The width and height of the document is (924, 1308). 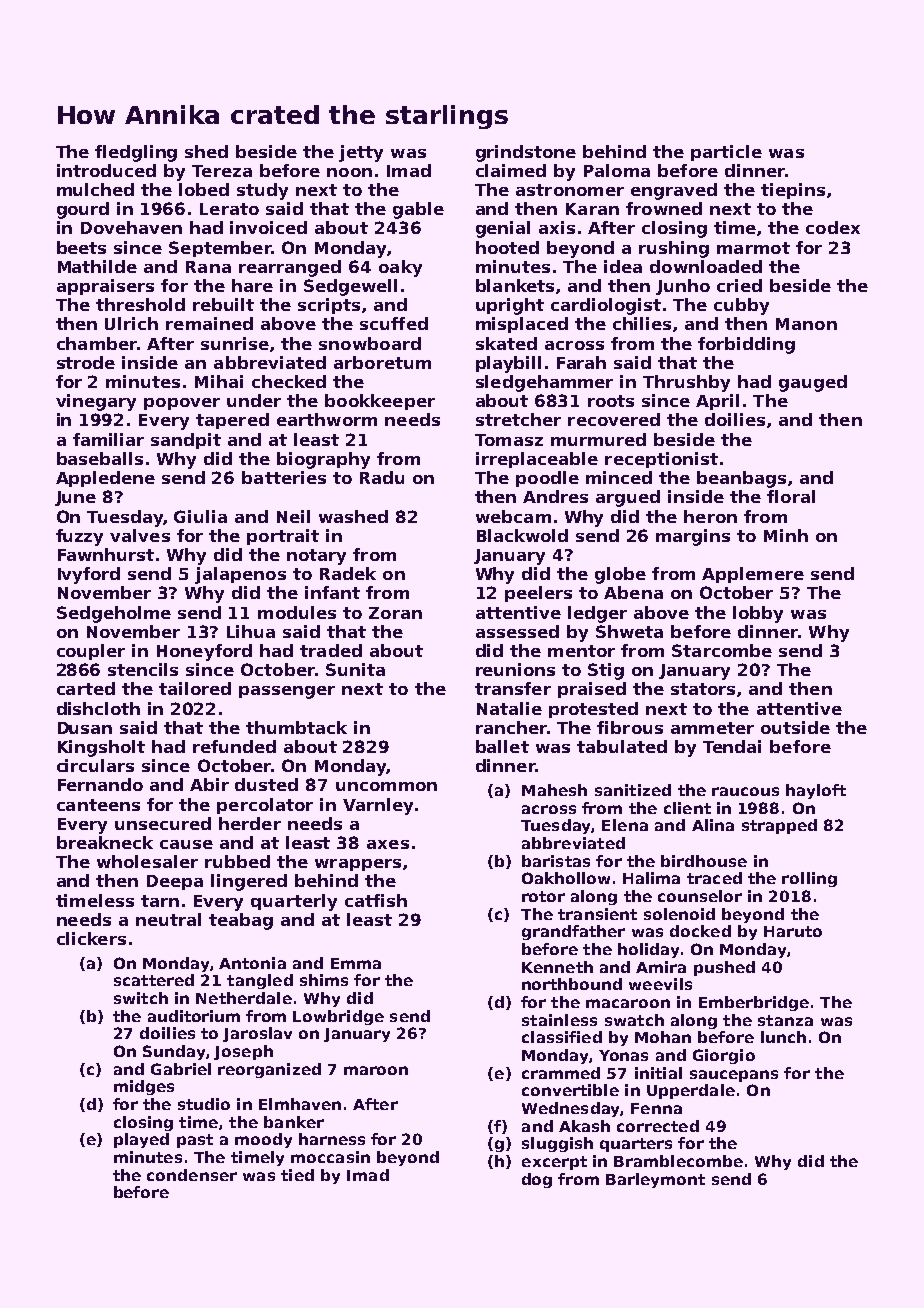 I want to click on tiepins, so click(x=793, y=191).
